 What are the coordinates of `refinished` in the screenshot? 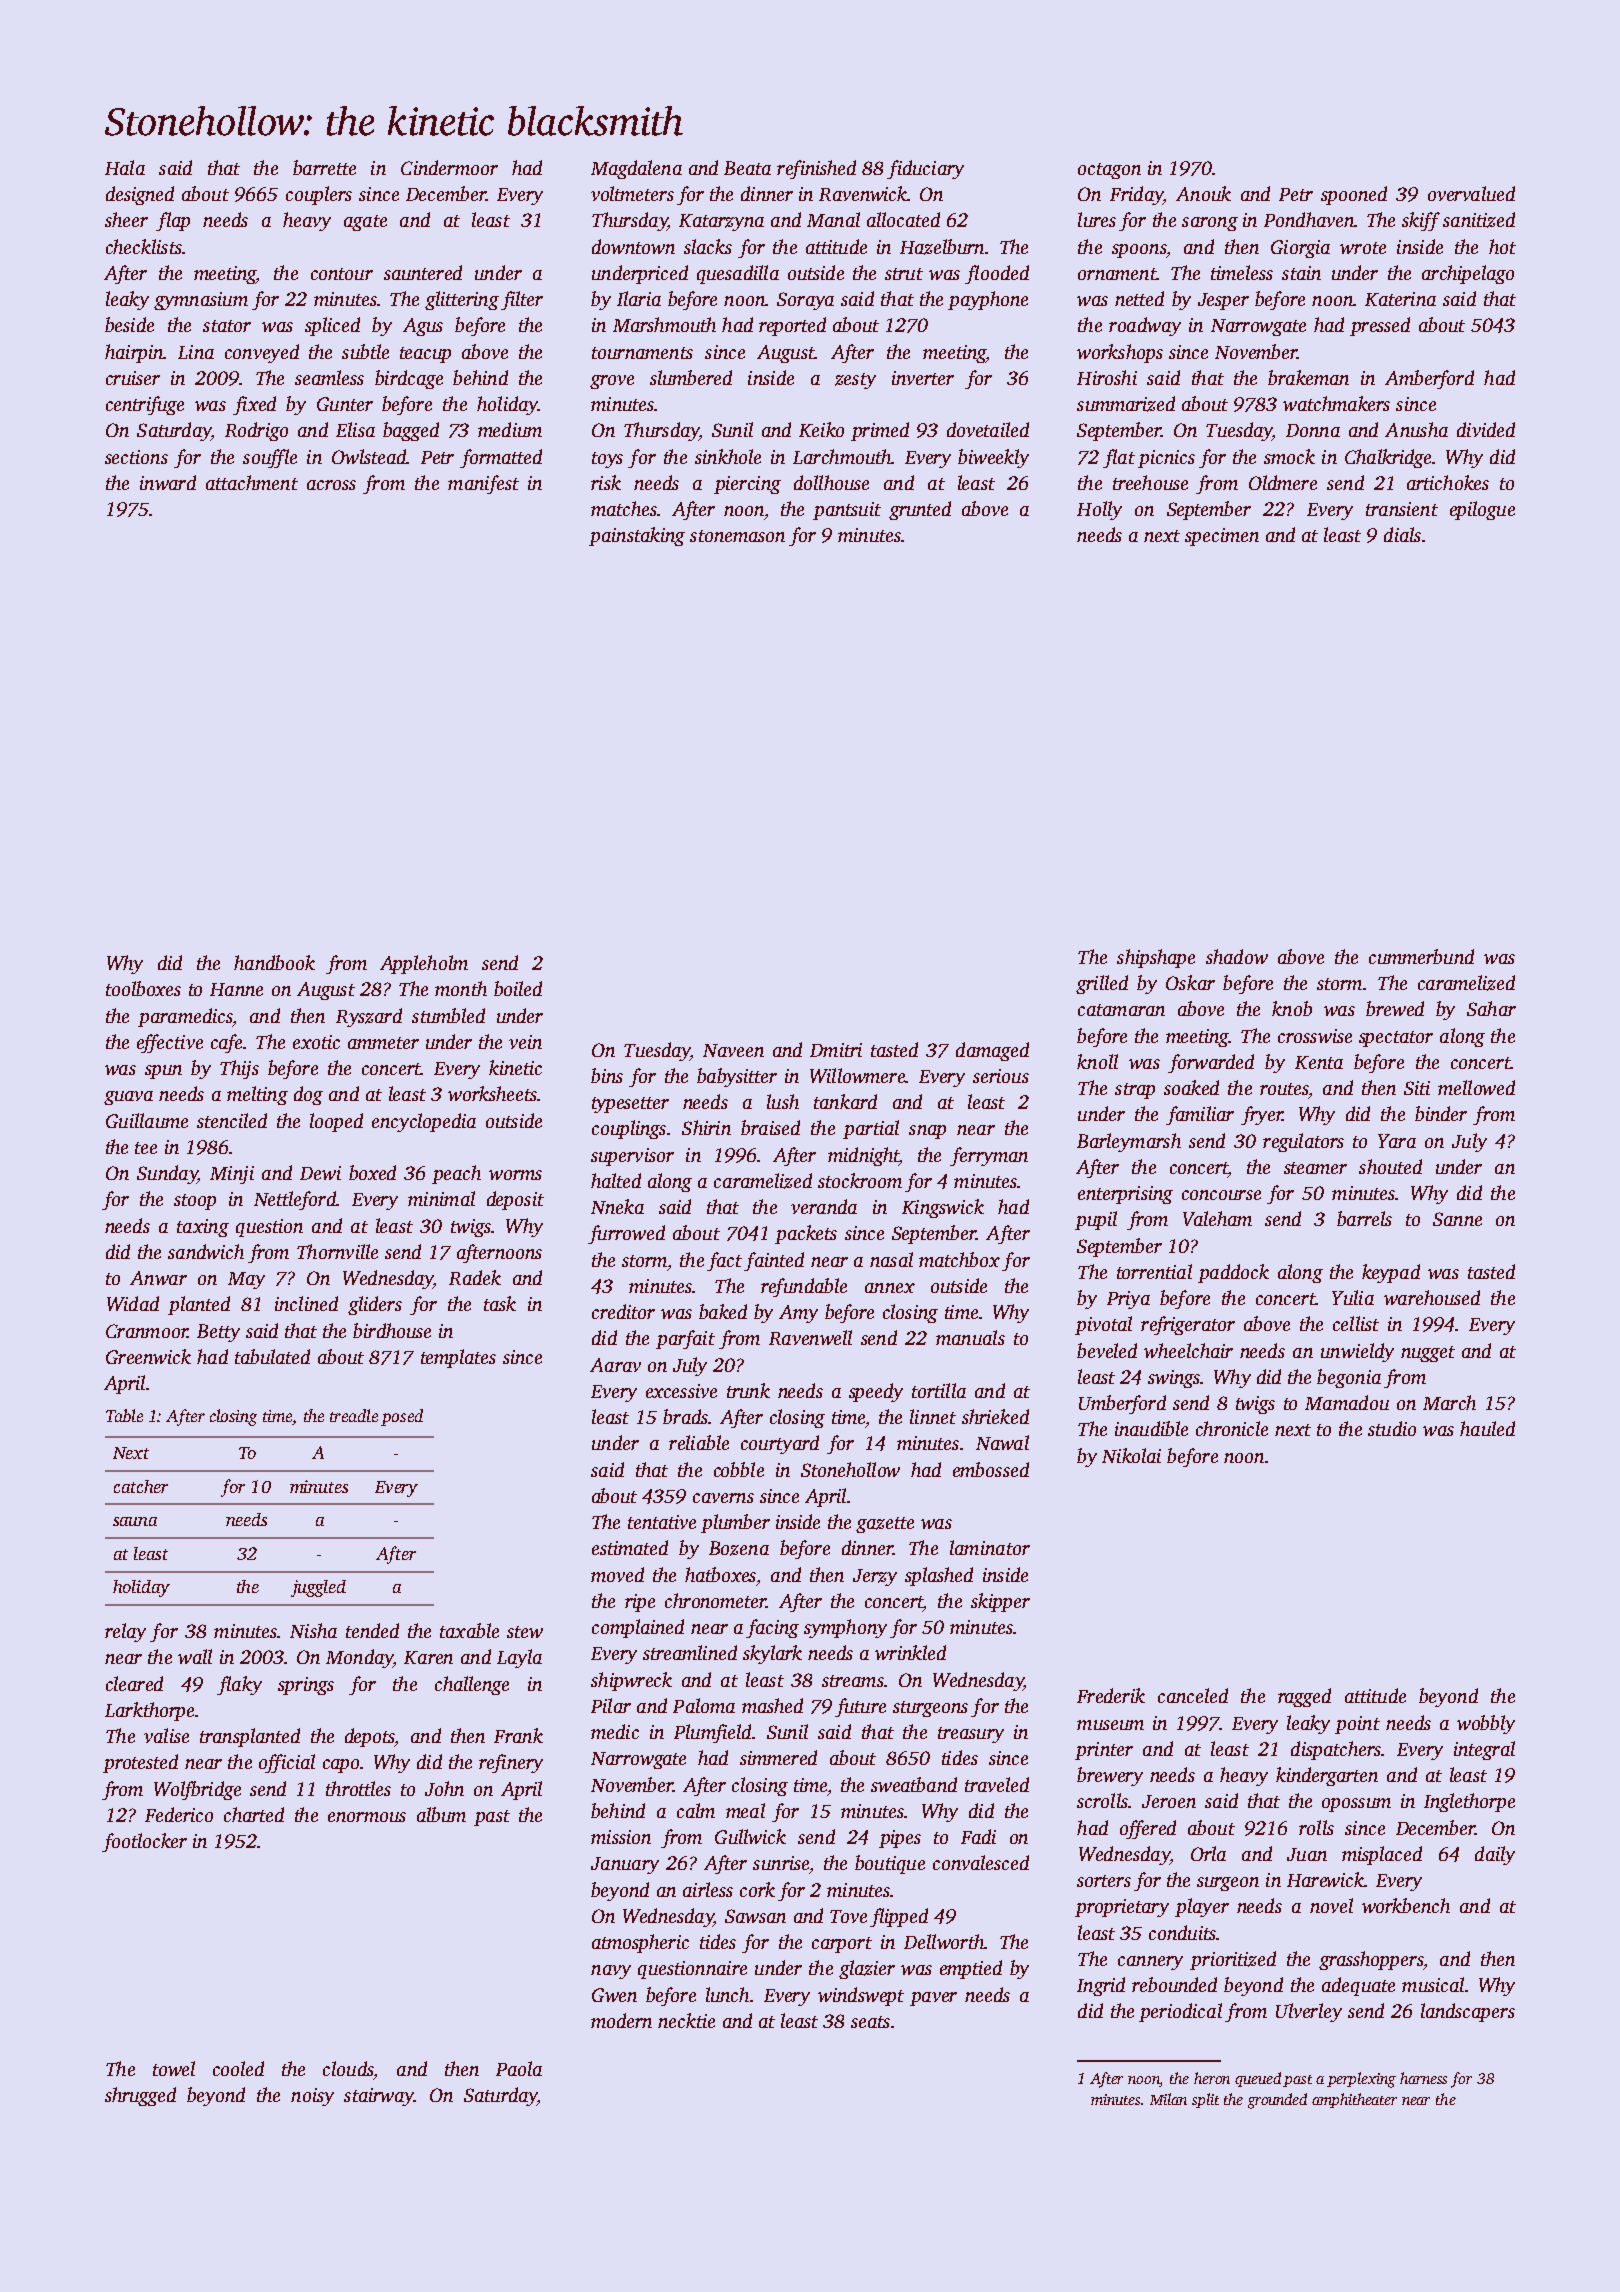 It's located at (816, 169).
